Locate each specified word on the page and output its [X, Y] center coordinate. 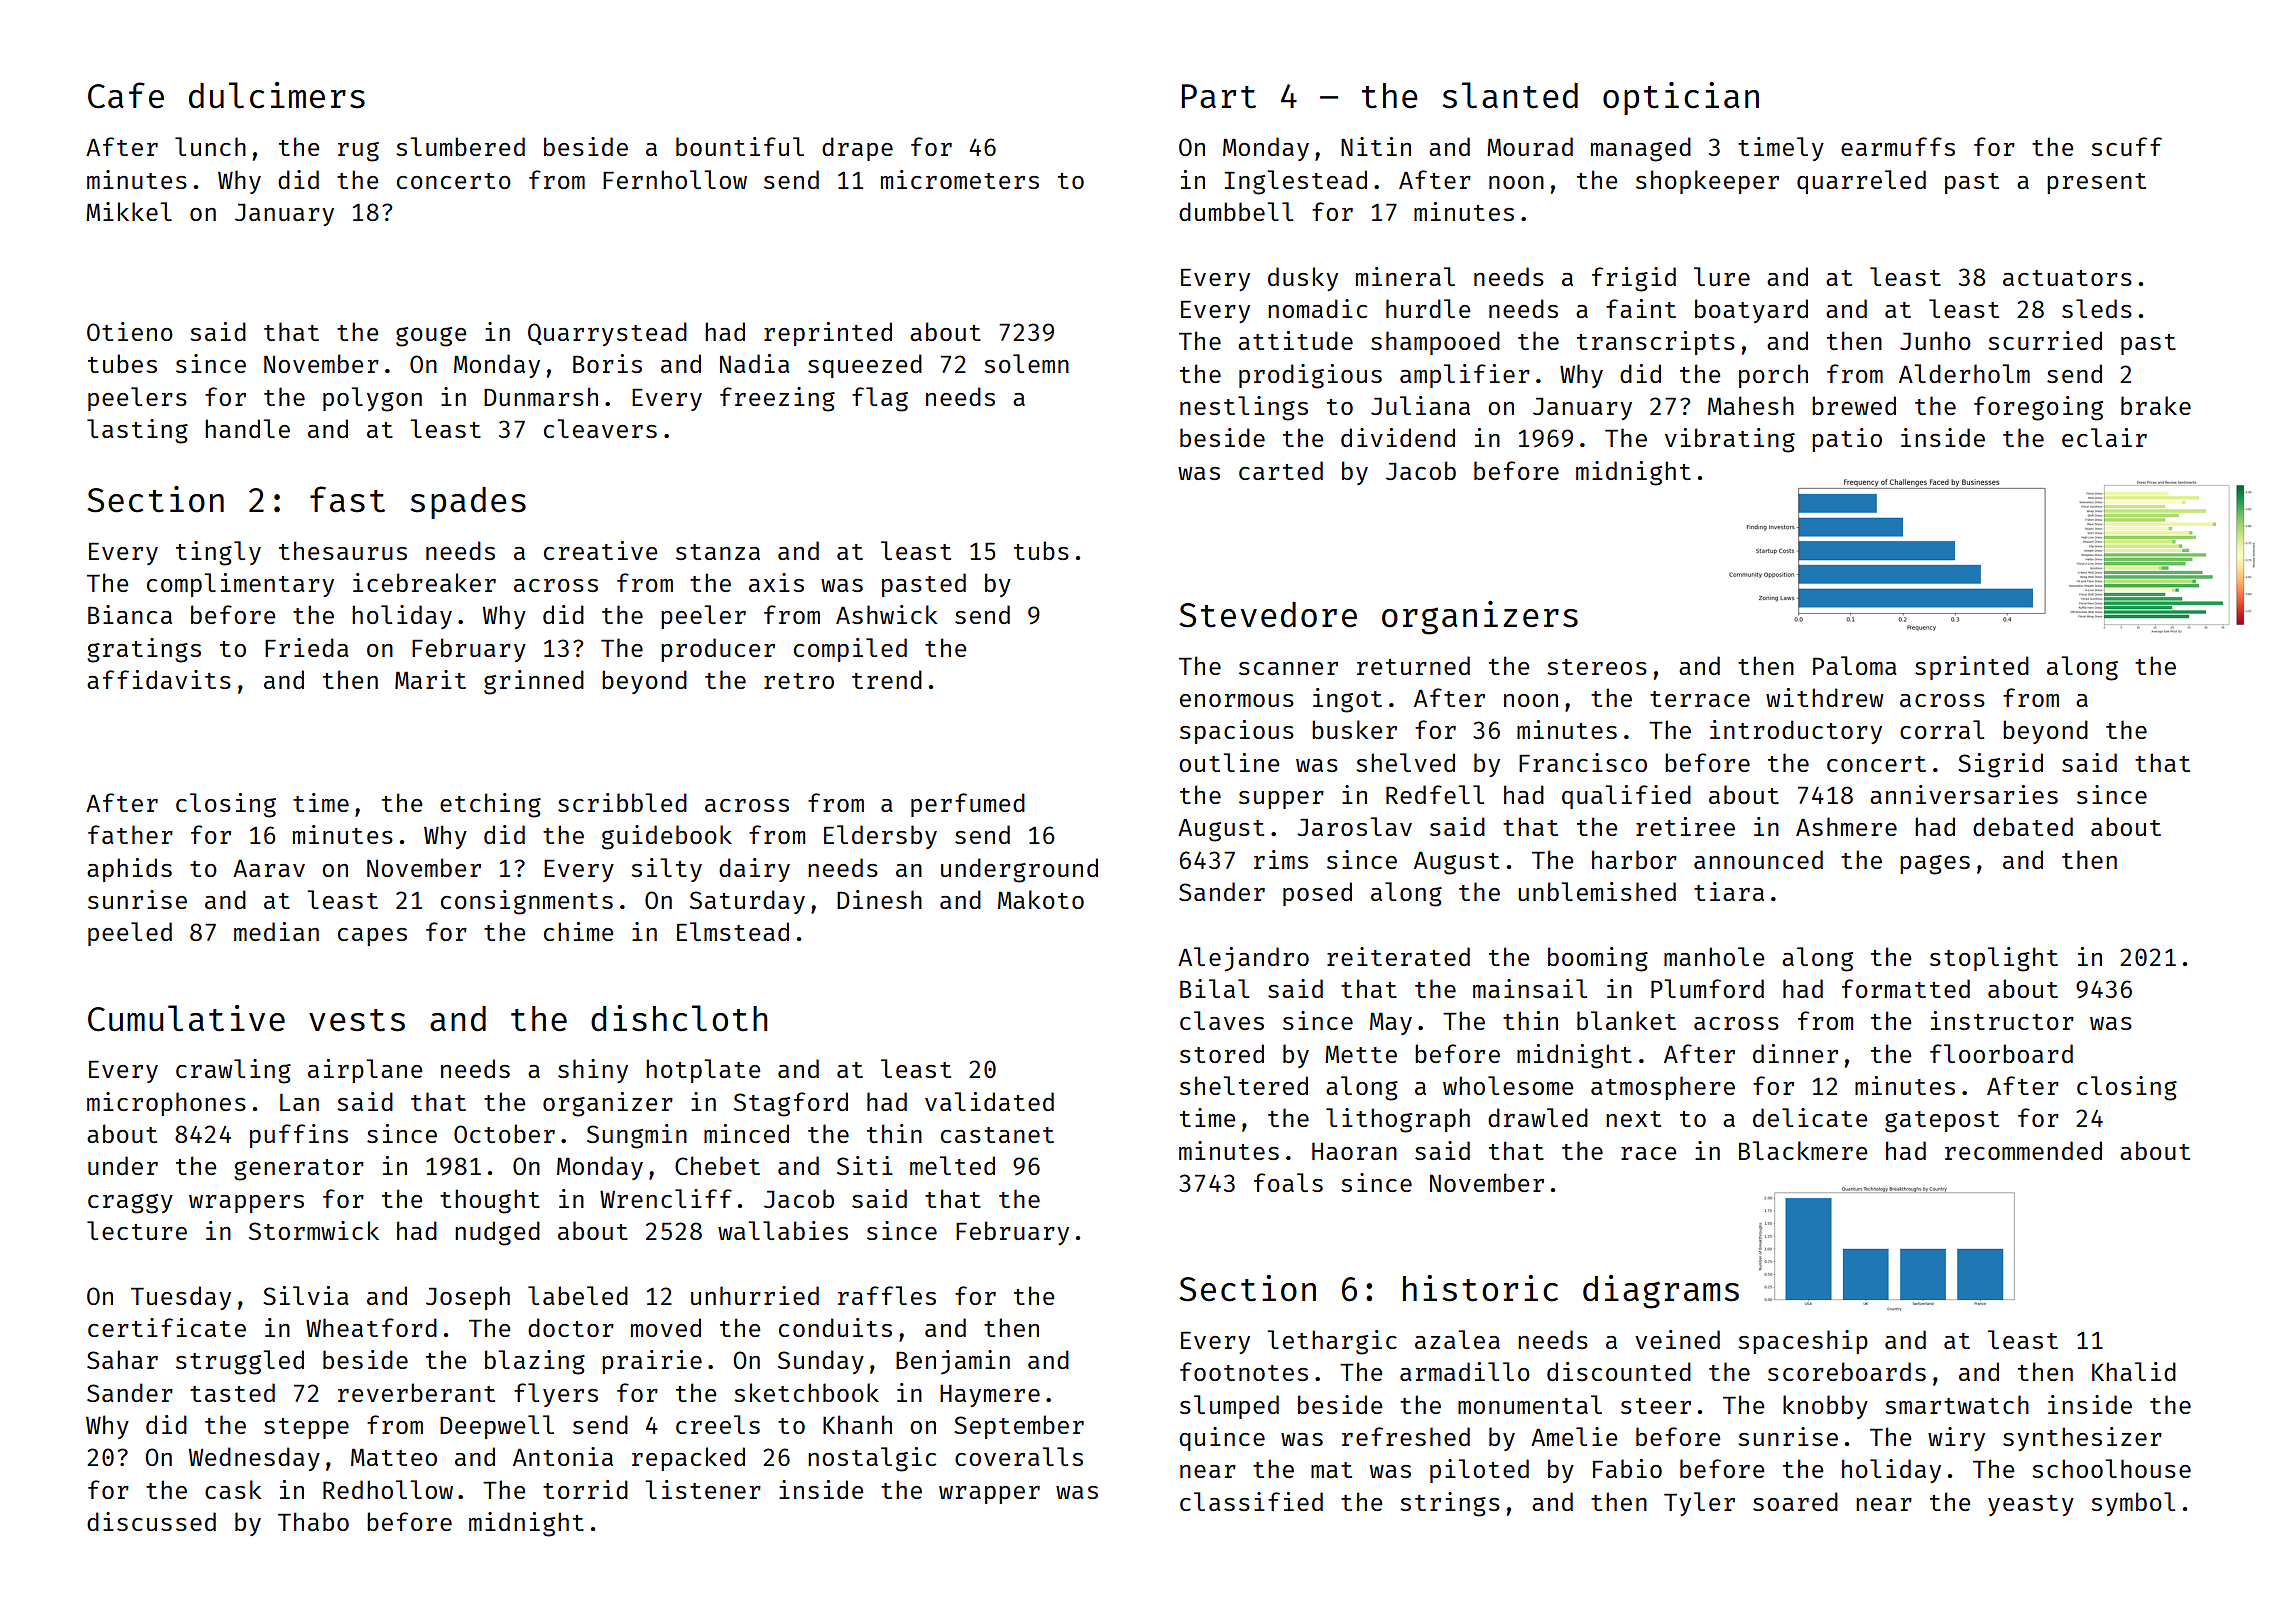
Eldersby [880, 837]
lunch [210, 146]
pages [1935, 865]
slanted [1510, 95]
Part [1219, 96]
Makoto [1041, 899]
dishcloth [679, 1018]
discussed [151, 1521]
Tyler [1699, 1504]
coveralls [1019, 1456]
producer [718, 650]
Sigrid [2000, 765]
